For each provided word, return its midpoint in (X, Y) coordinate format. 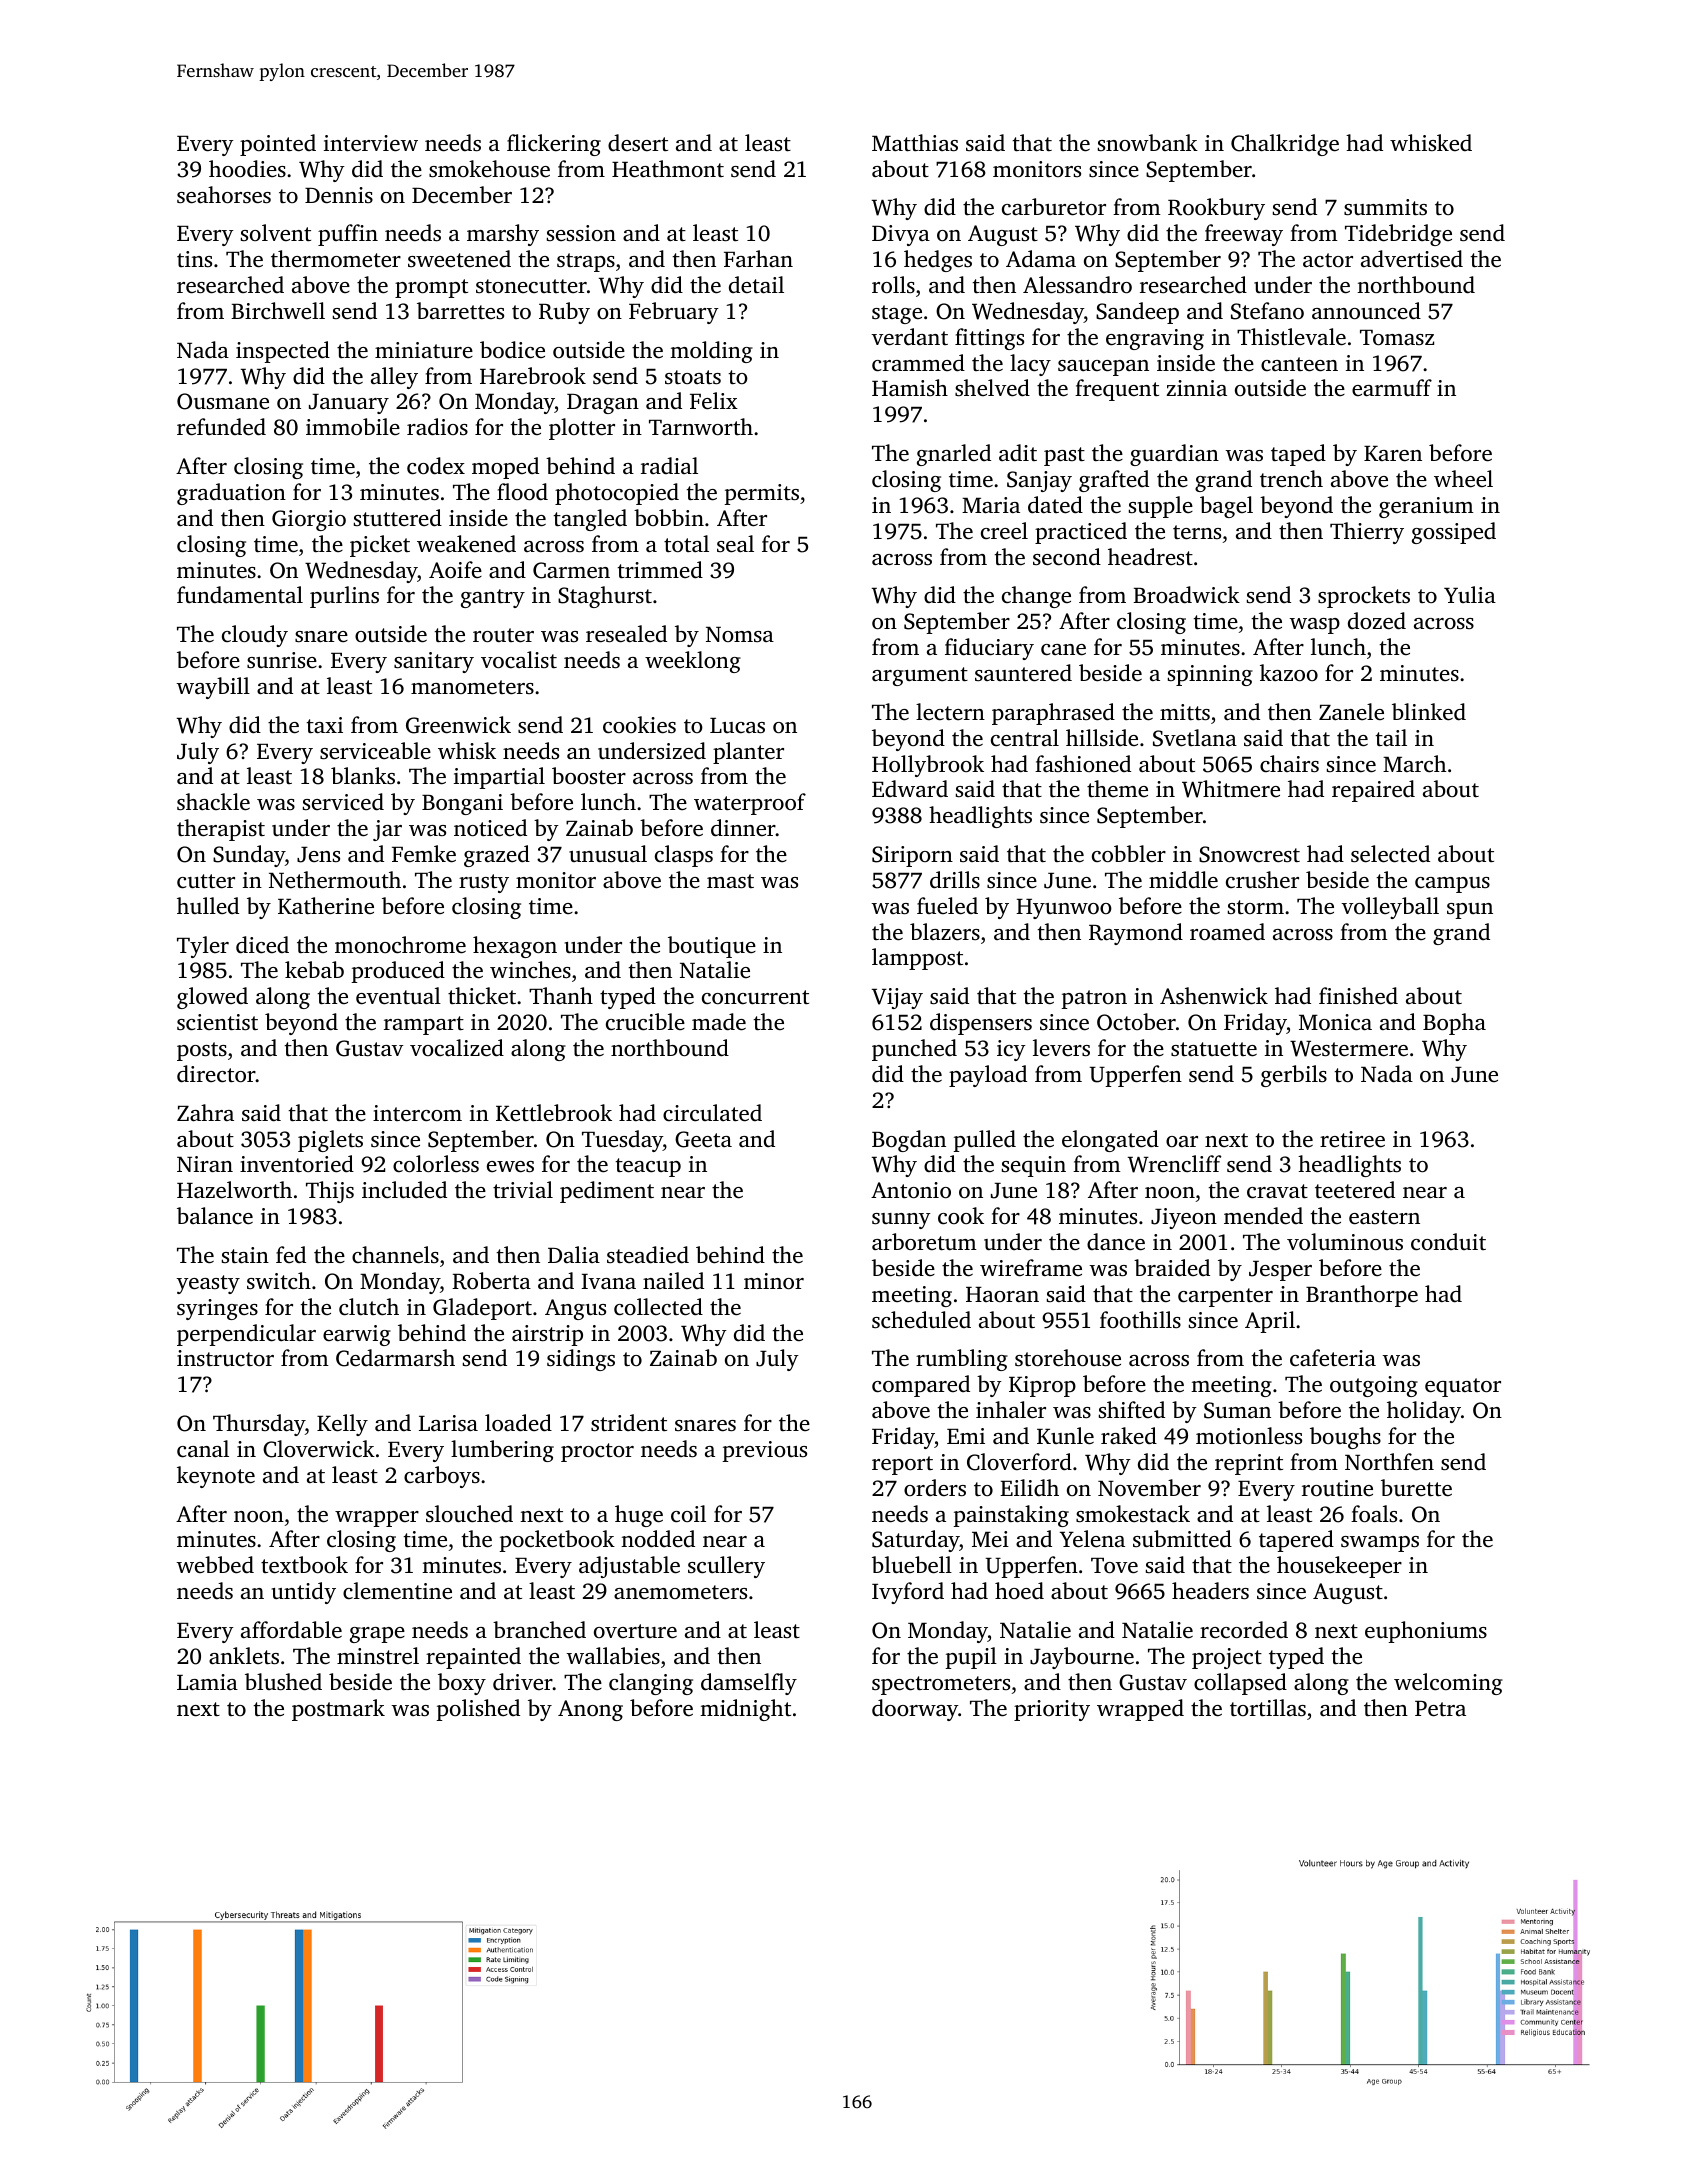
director (216, 1074)
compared (921, 1386)
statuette (1214, 1049)
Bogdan (909, 1141)
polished (478, 1710)
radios (437, 427)
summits (1385, 207)
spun (1470, 911)
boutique (712, 947)
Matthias (915, 142)
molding (711, 352)
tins (194, 259)
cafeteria (1333, 1358)
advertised (1412, 259)
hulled (208, 905)
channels (395, 1255)
